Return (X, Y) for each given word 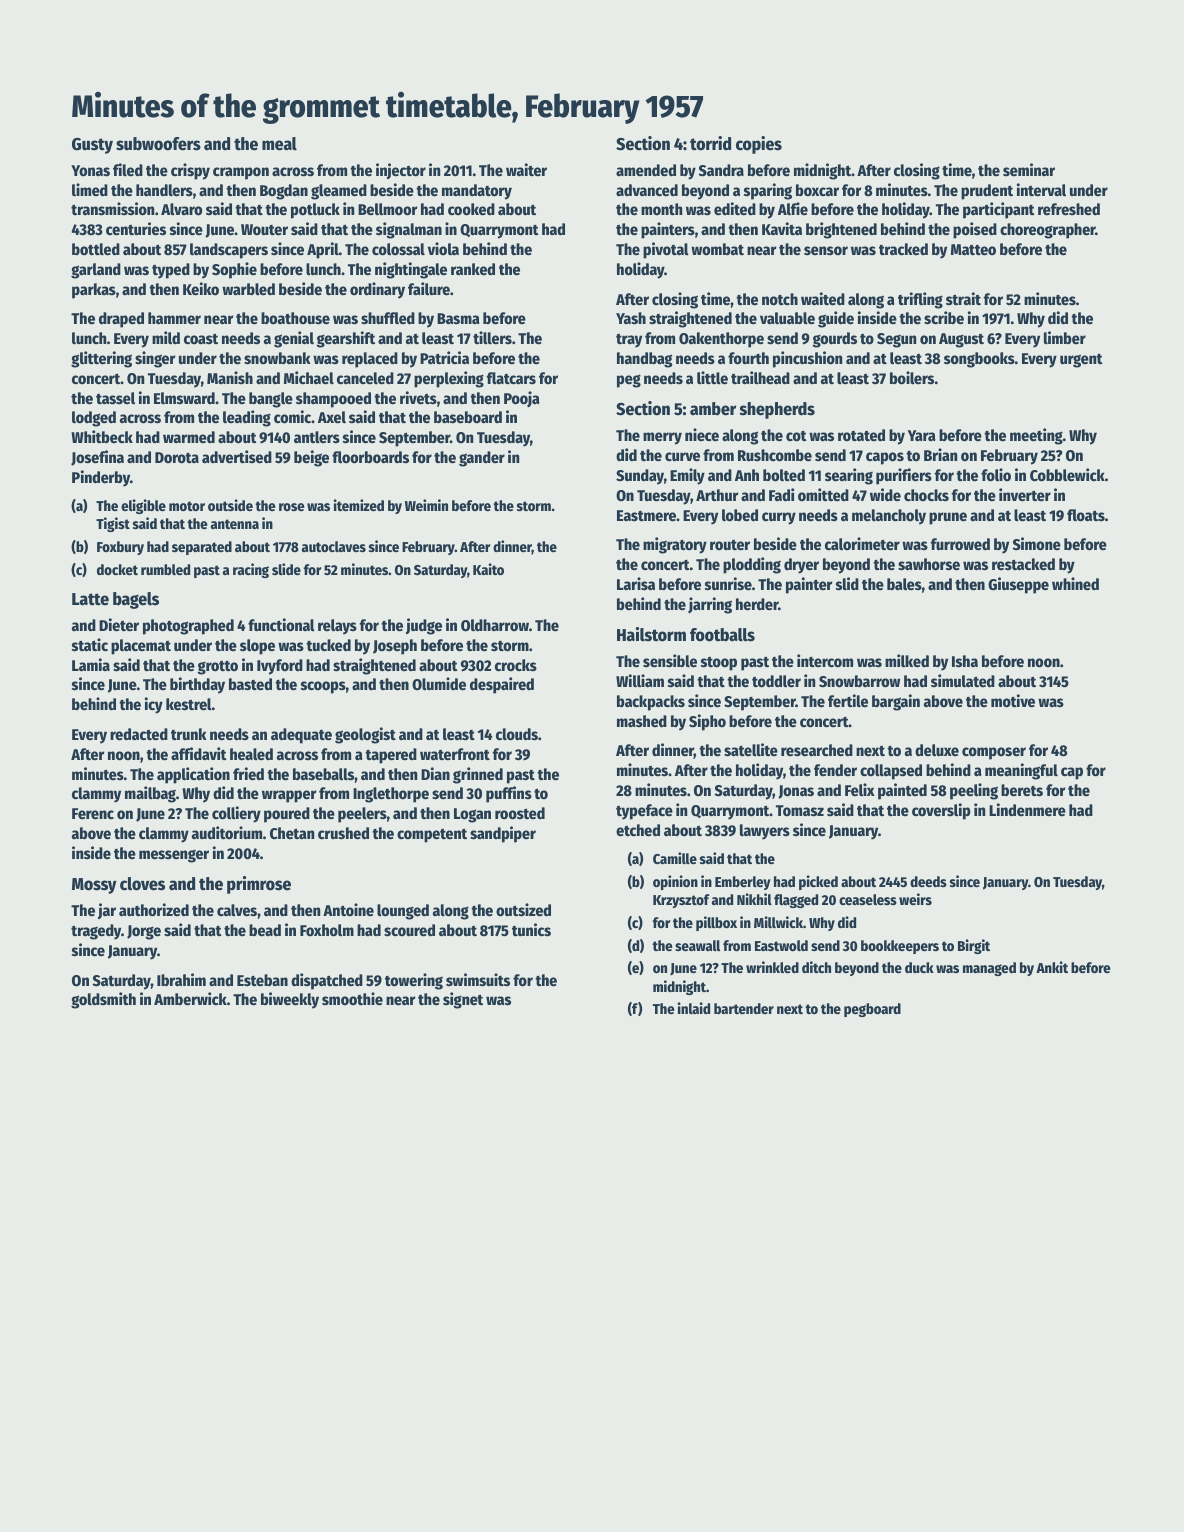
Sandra (721, 170)
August (961, 340)
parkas (94, 291)
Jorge (144, 932)
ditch (816, 967)
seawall (697, 945)
